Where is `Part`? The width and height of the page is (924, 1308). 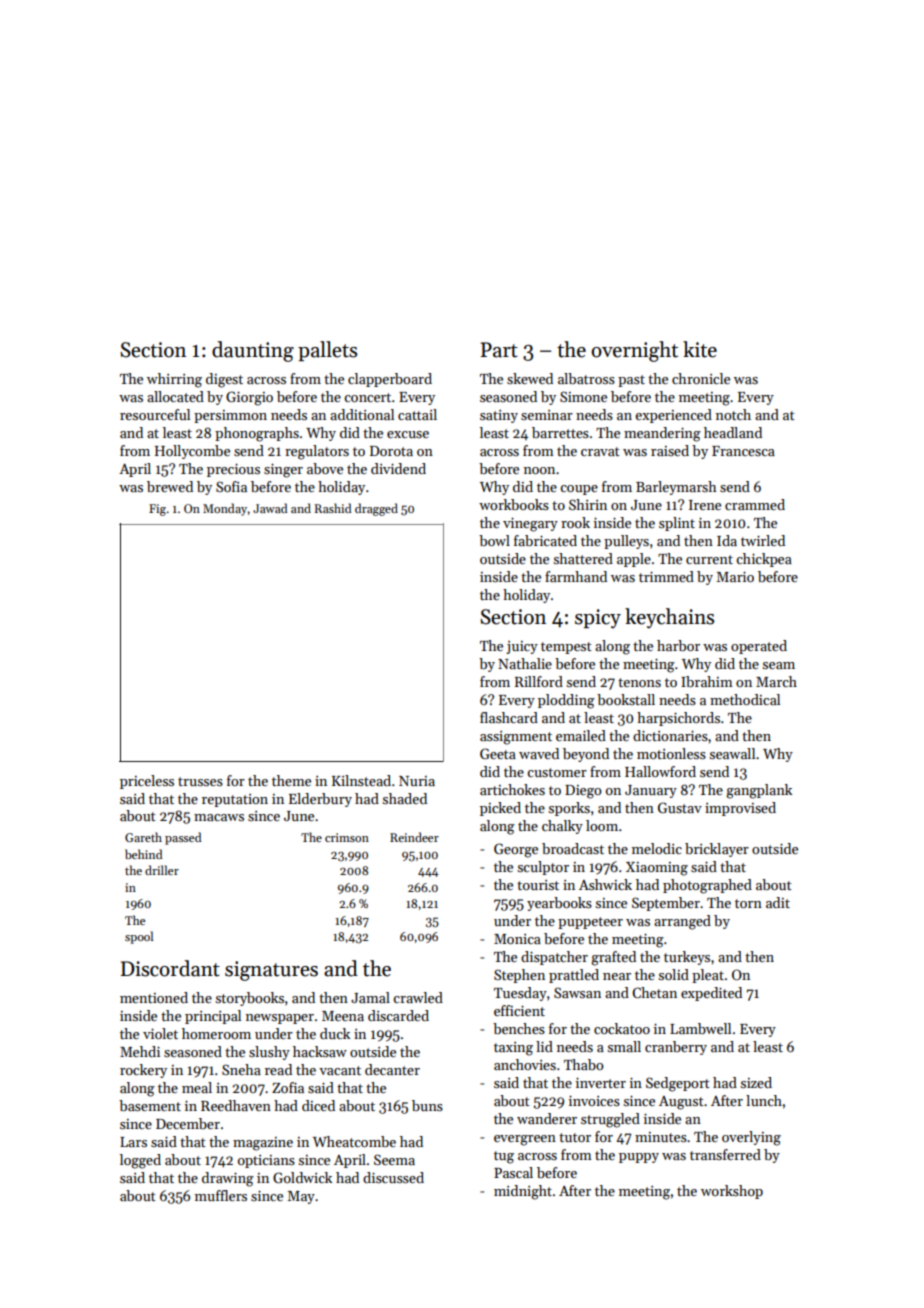
Part is located at coordinates (499, 350).
